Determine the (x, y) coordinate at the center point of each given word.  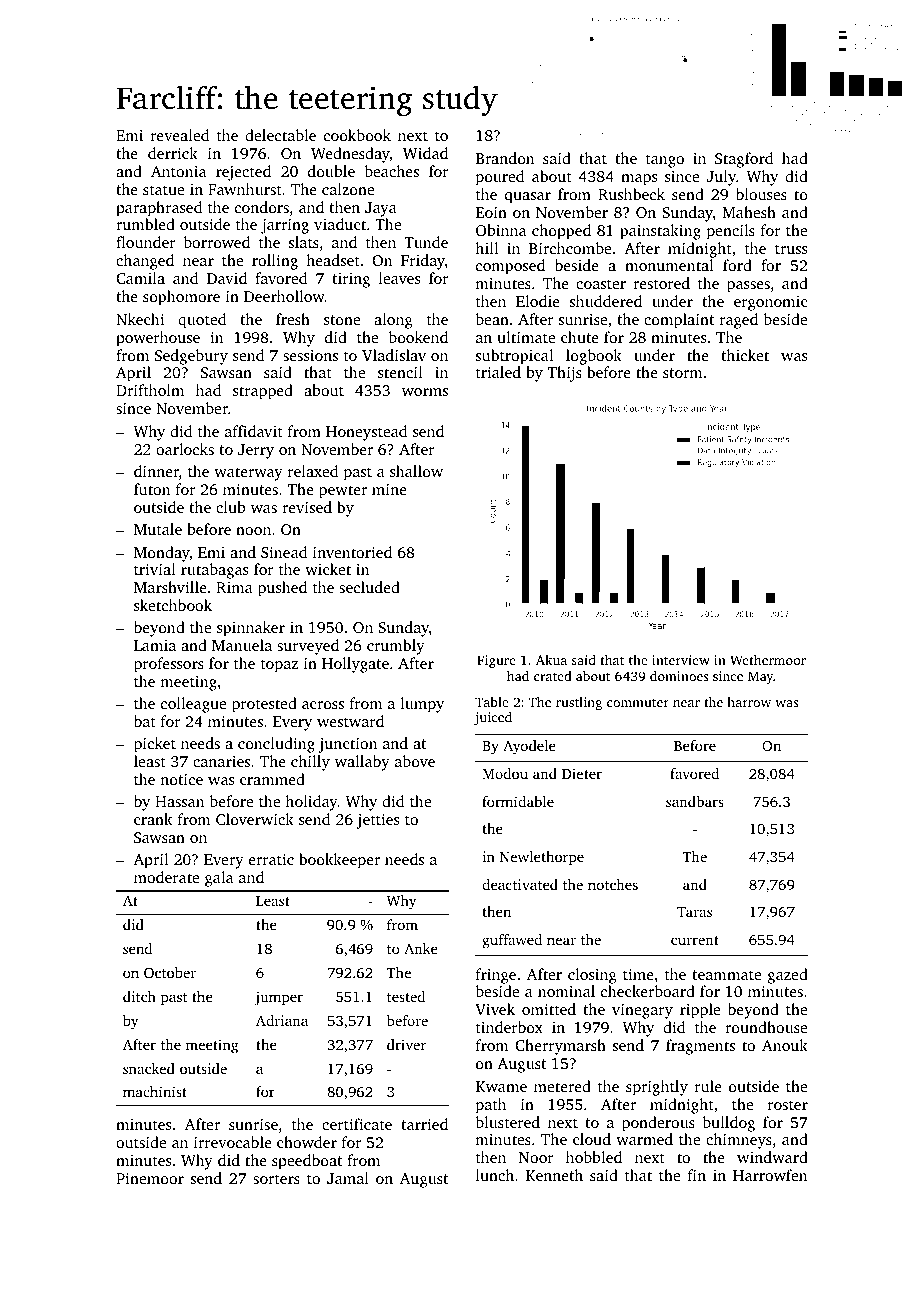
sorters (276, 1179)
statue (163, 190)
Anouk (785, 1045)
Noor (536, 1157)
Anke (421, 948)
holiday (311, 803)
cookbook (357, 135)
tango (665, 161)
